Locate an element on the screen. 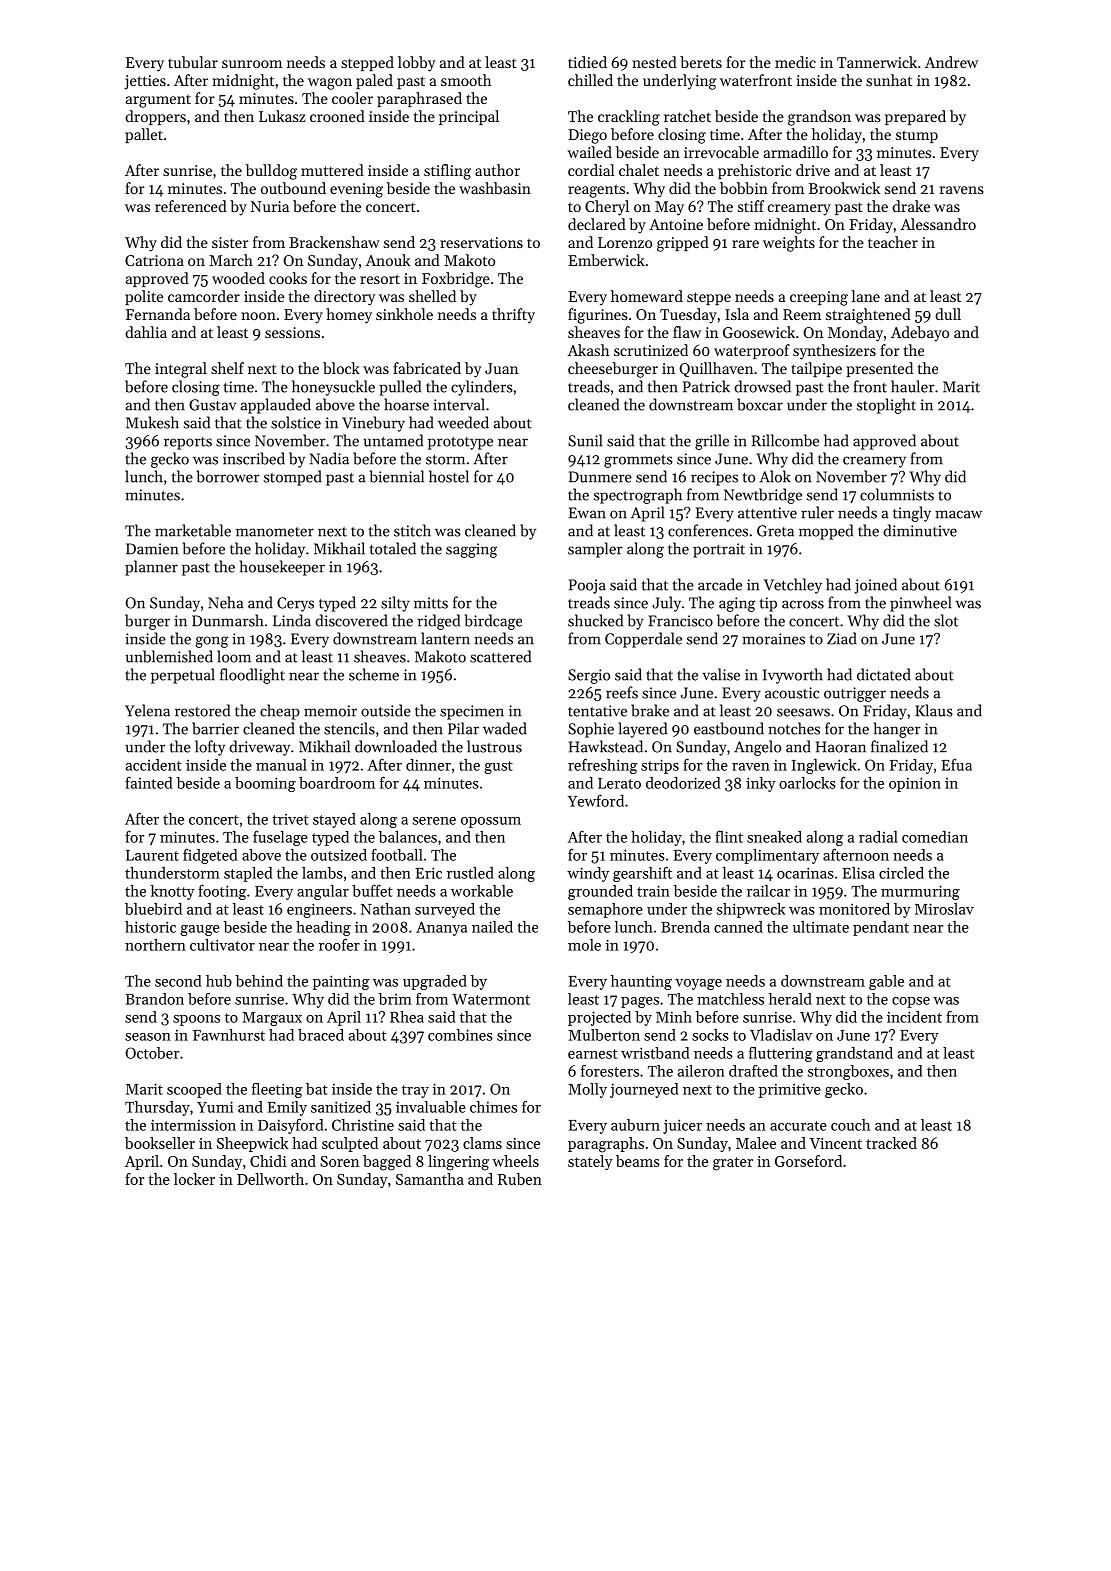 This screenshot has height=1571, width=1111. stapled is located at coordinates (248, 874).
